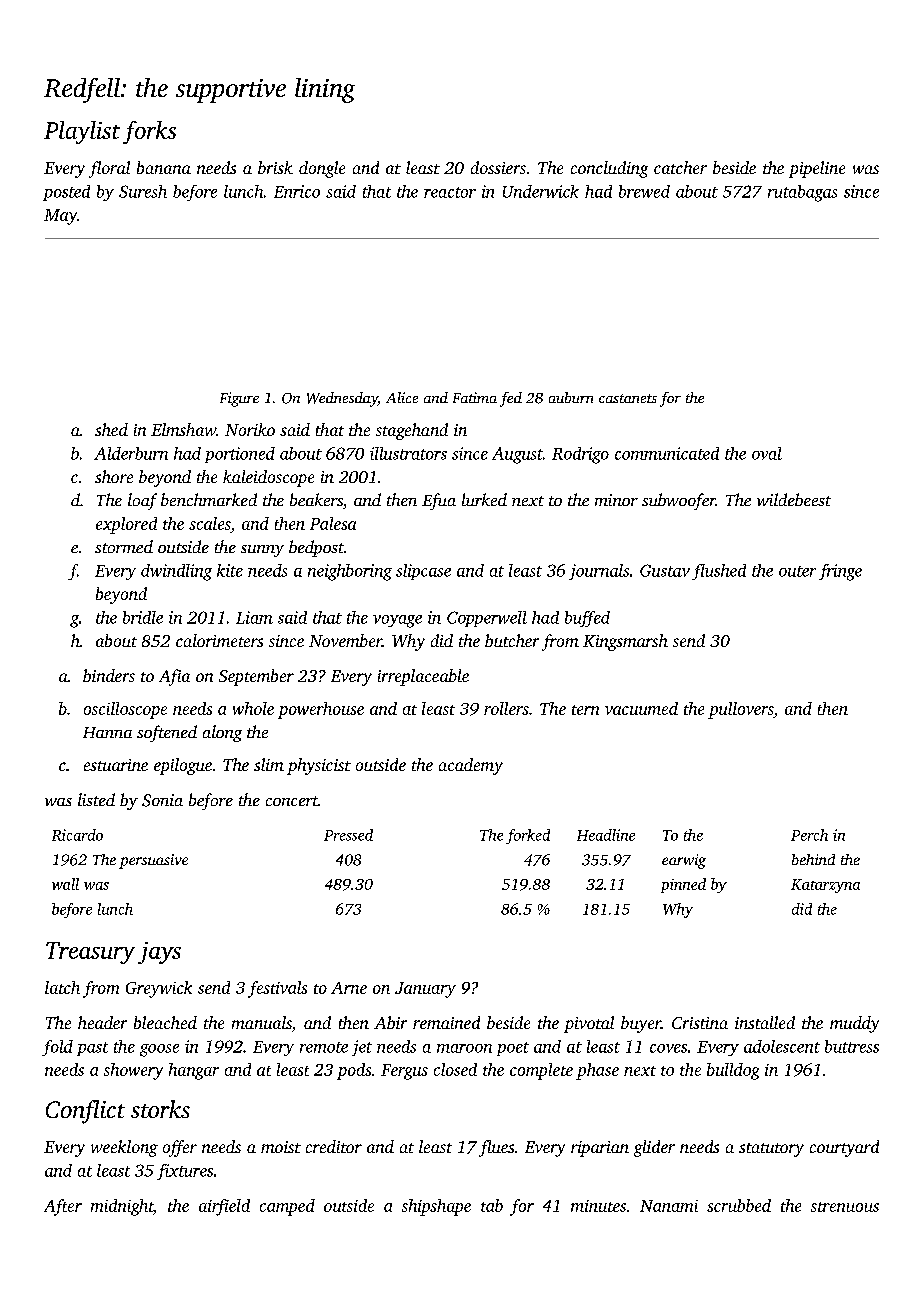  Describe the element at coordinates (90, 953) in the screenshot. I see `Treasury` at that location.
